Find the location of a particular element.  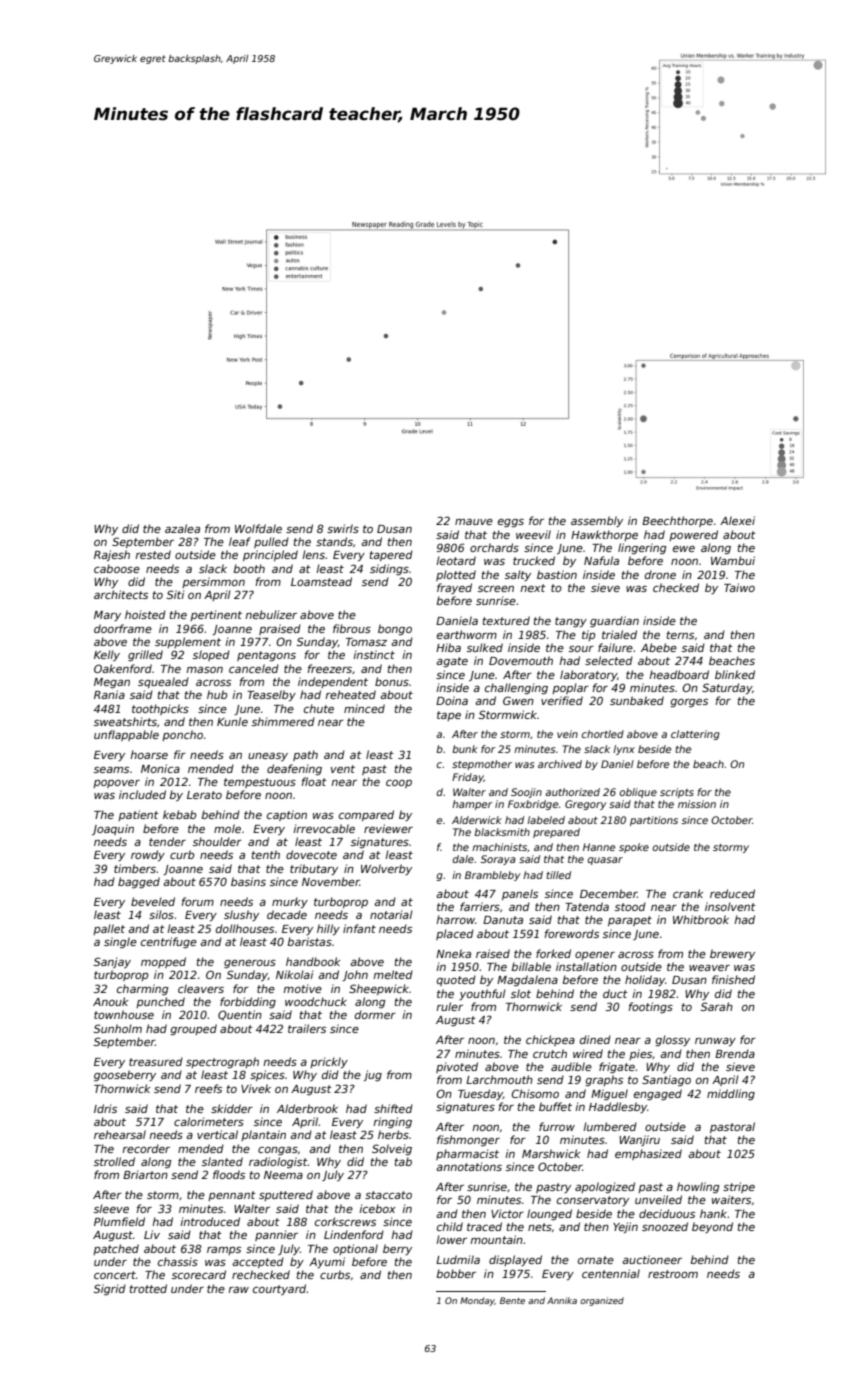

waiters is located at coordinates (731, 1199).
